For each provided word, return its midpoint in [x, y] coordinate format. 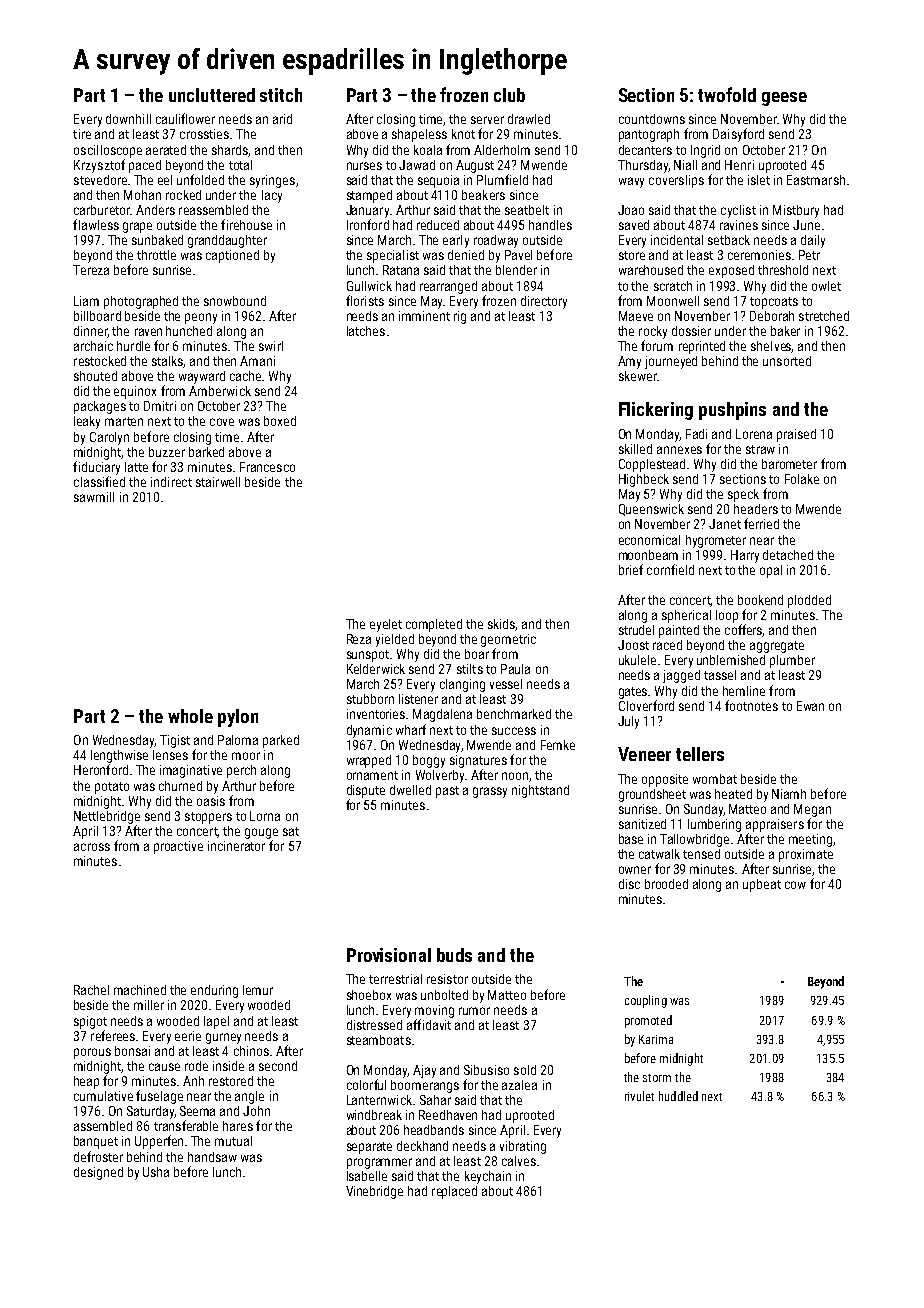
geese [784, 99]
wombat [715, 779]
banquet [96, 1142]
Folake [802, 479]
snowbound [235, 301]
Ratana [401, 270]
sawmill [94, 497]
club [509, 95]
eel [165, 180]
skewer [638, 376]
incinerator [236, 846]
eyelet [386, 625]
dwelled [410, 790]
